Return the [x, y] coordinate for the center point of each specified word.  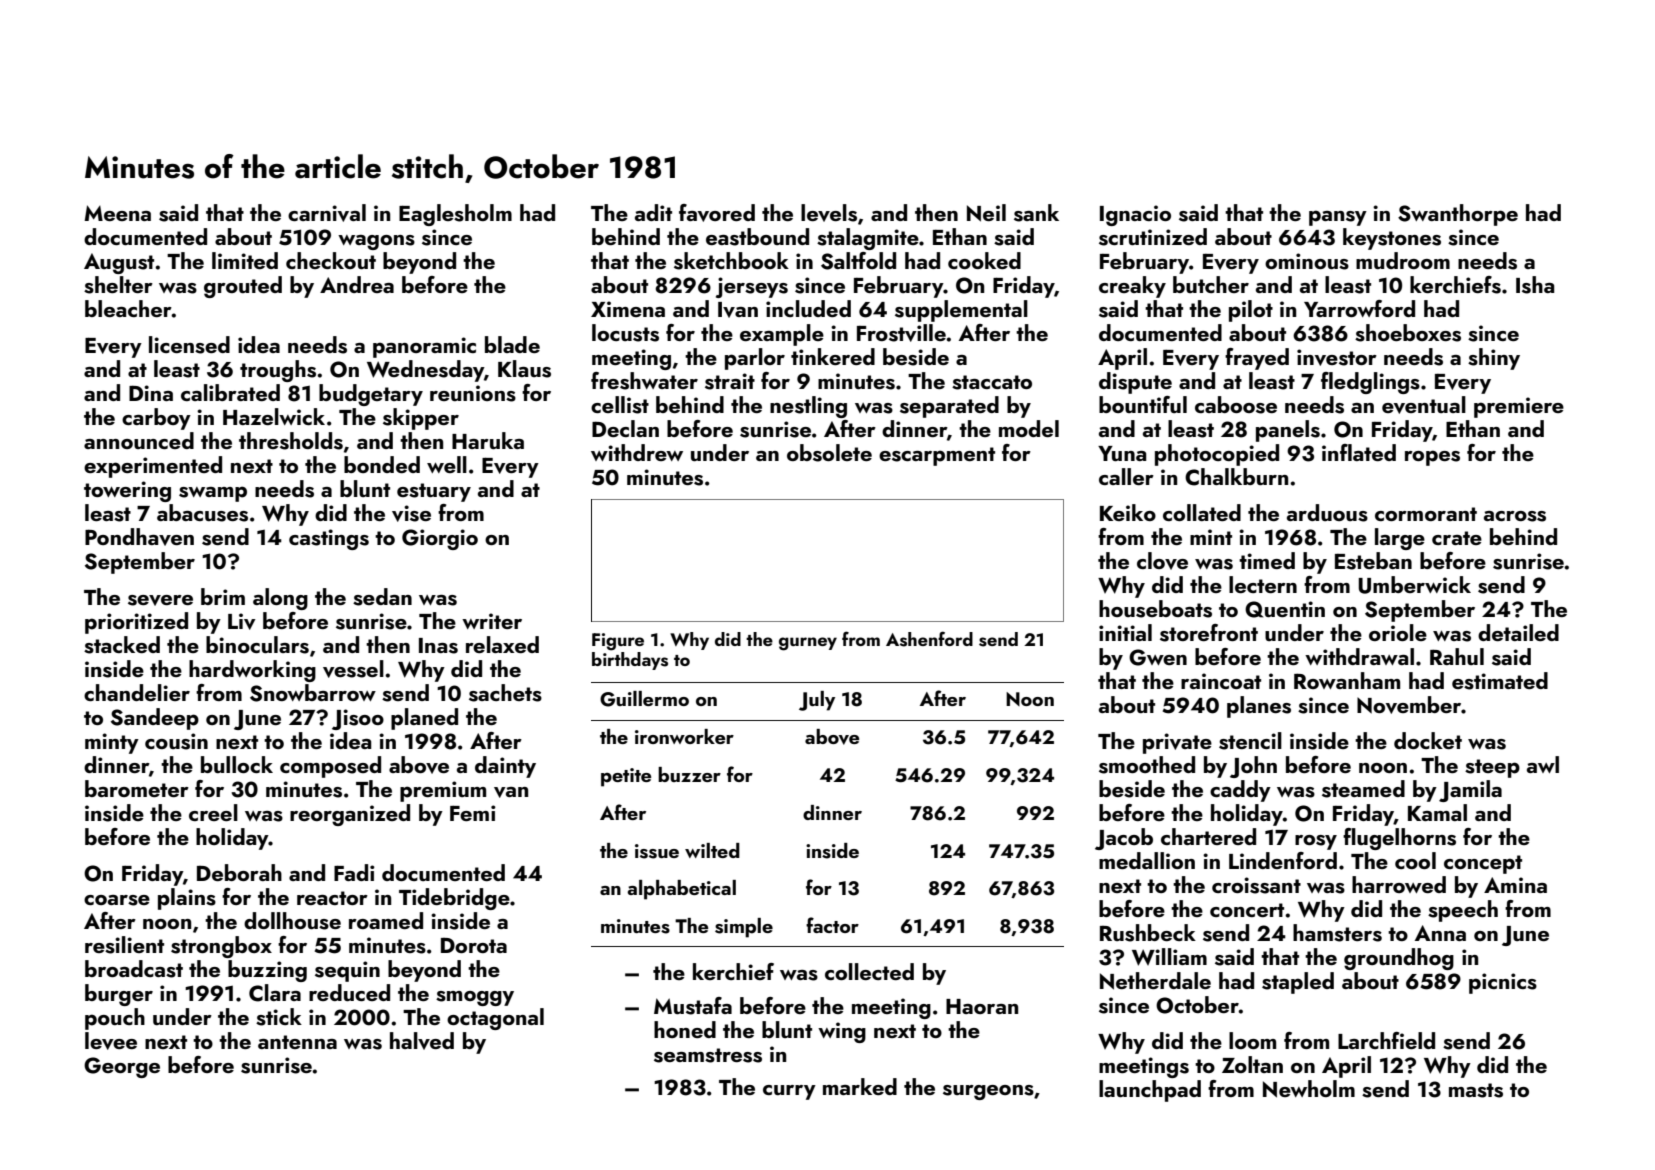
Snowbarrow [313, 693]
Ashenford [929, 639]
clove [1162, 561]
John [1253, 767]
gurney [808, 644]
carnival [327, 213]
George [122, 1067]
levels [829, 213]
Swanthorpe [1458, 215]
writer [492, 621]
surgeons [988, 1092]
